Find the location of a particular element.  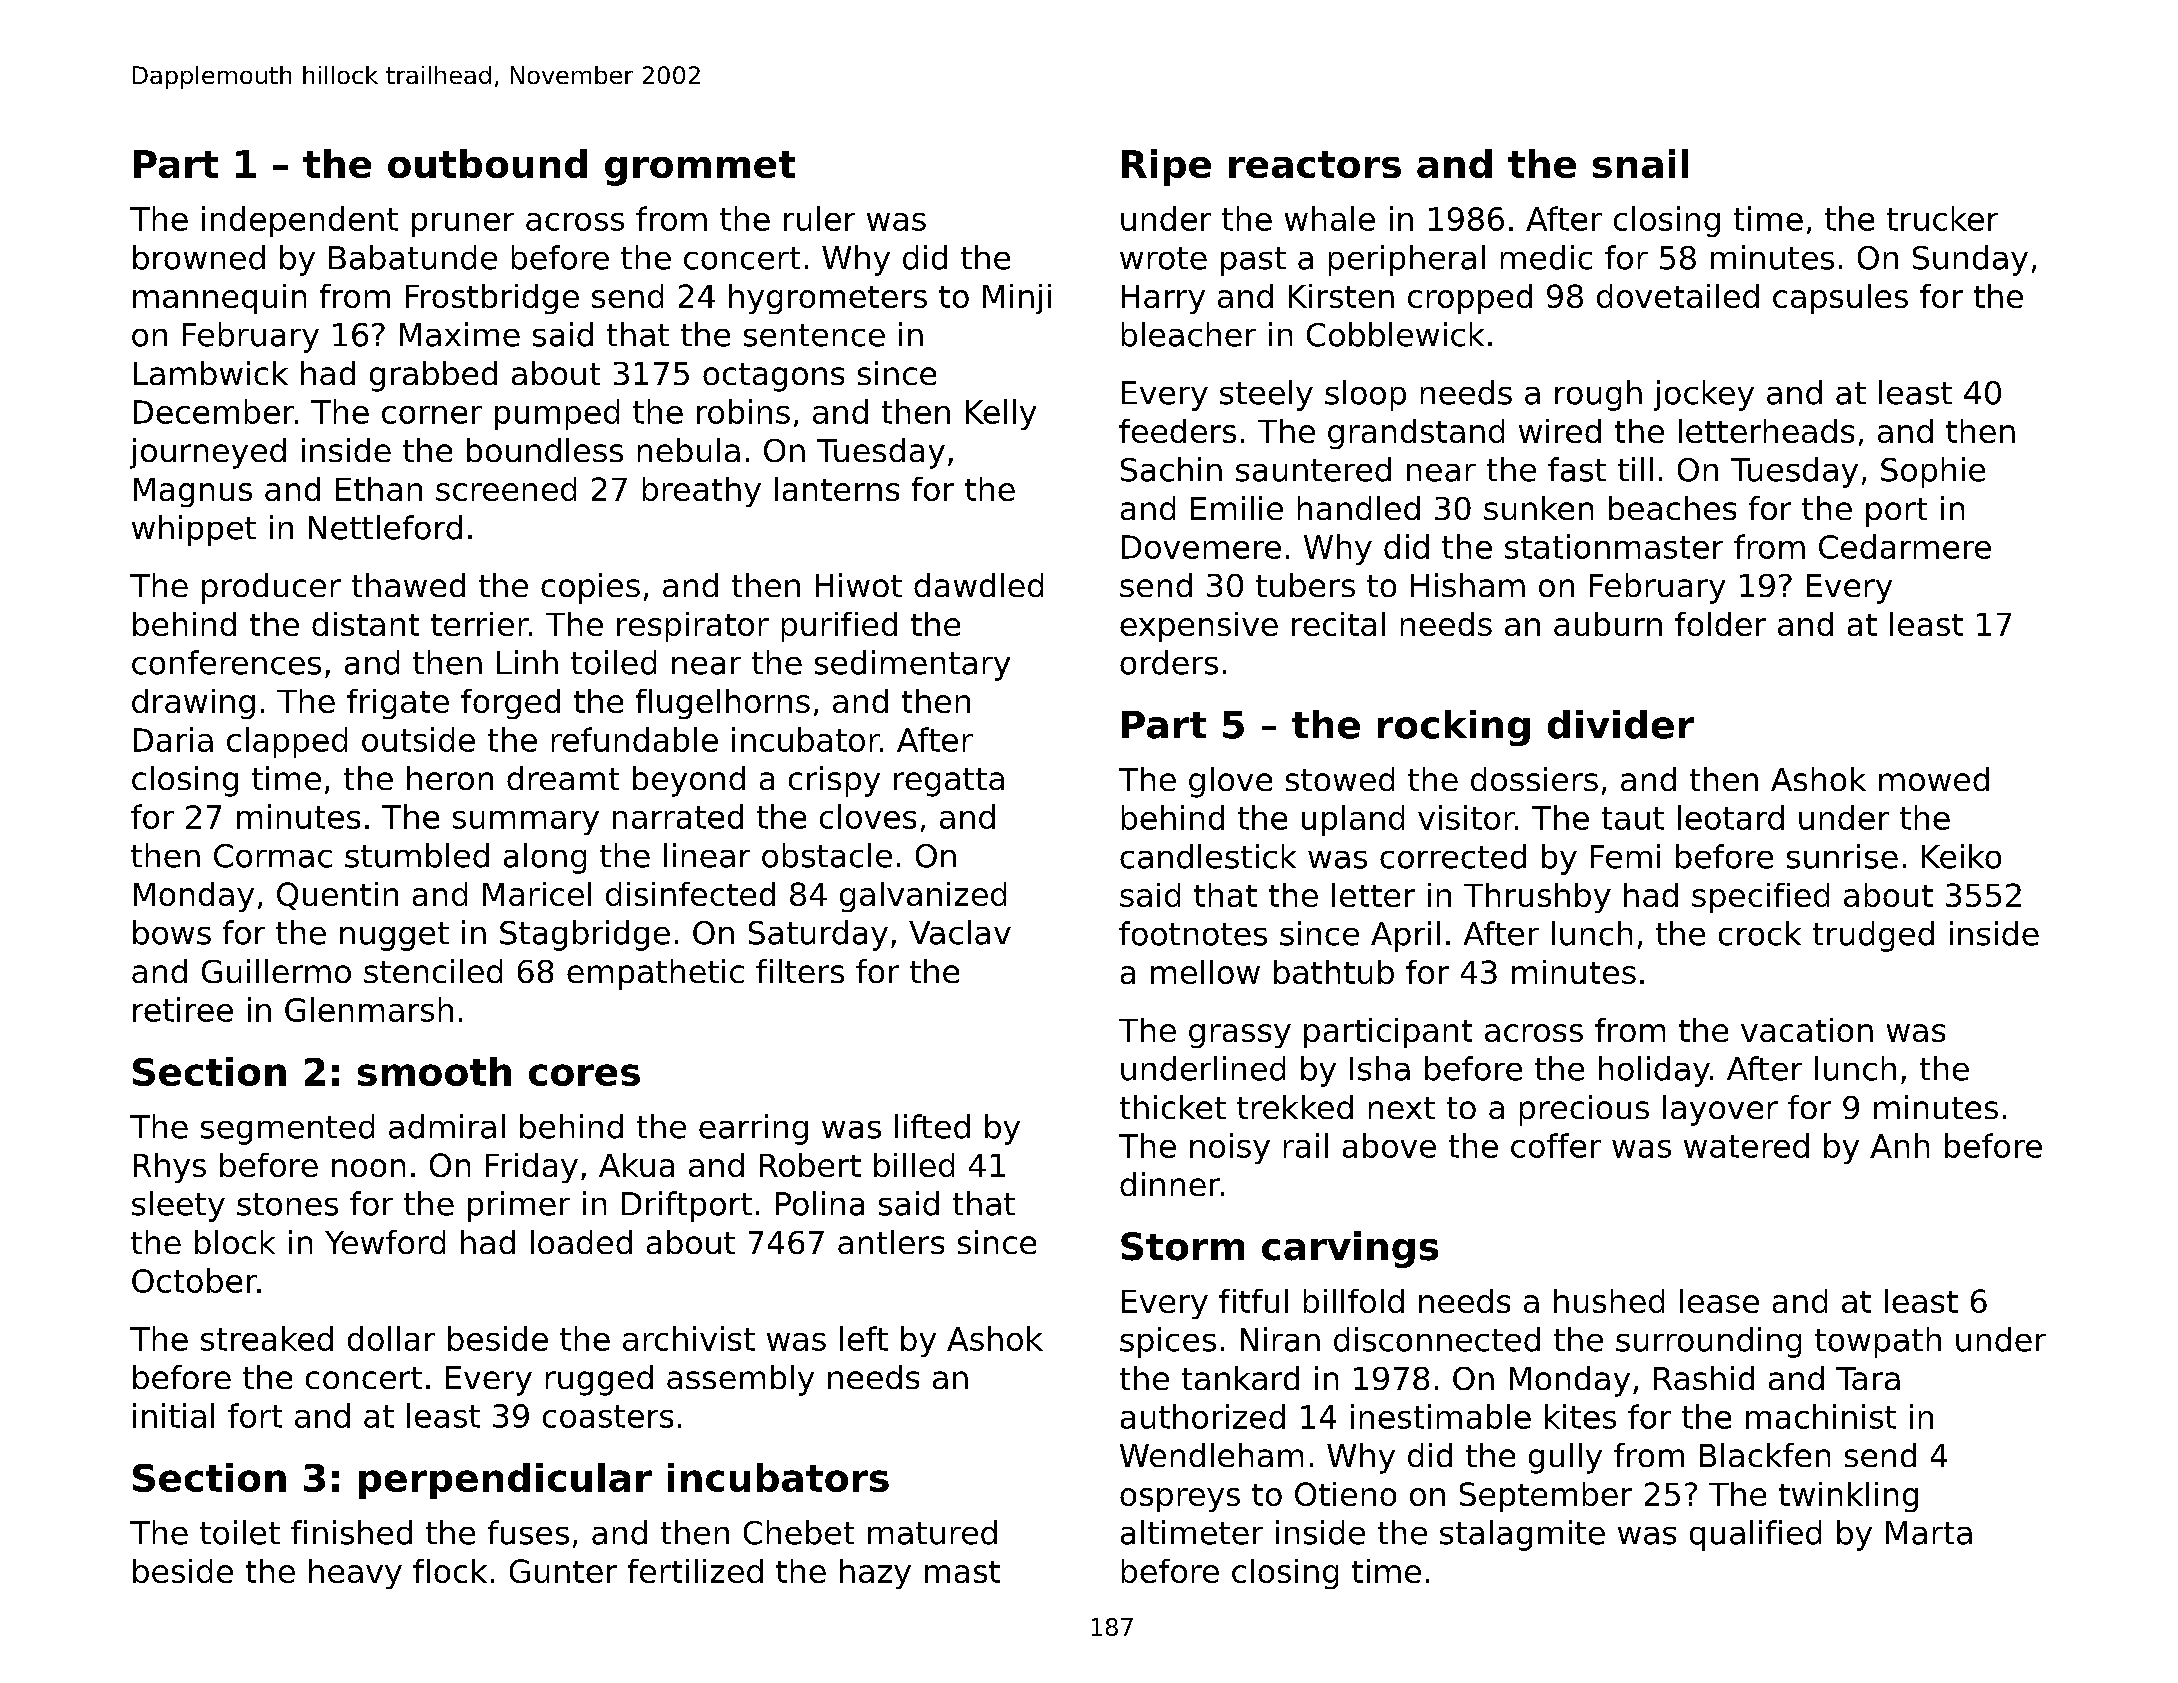

ospreys is located at coordinates (1180, 1500).
